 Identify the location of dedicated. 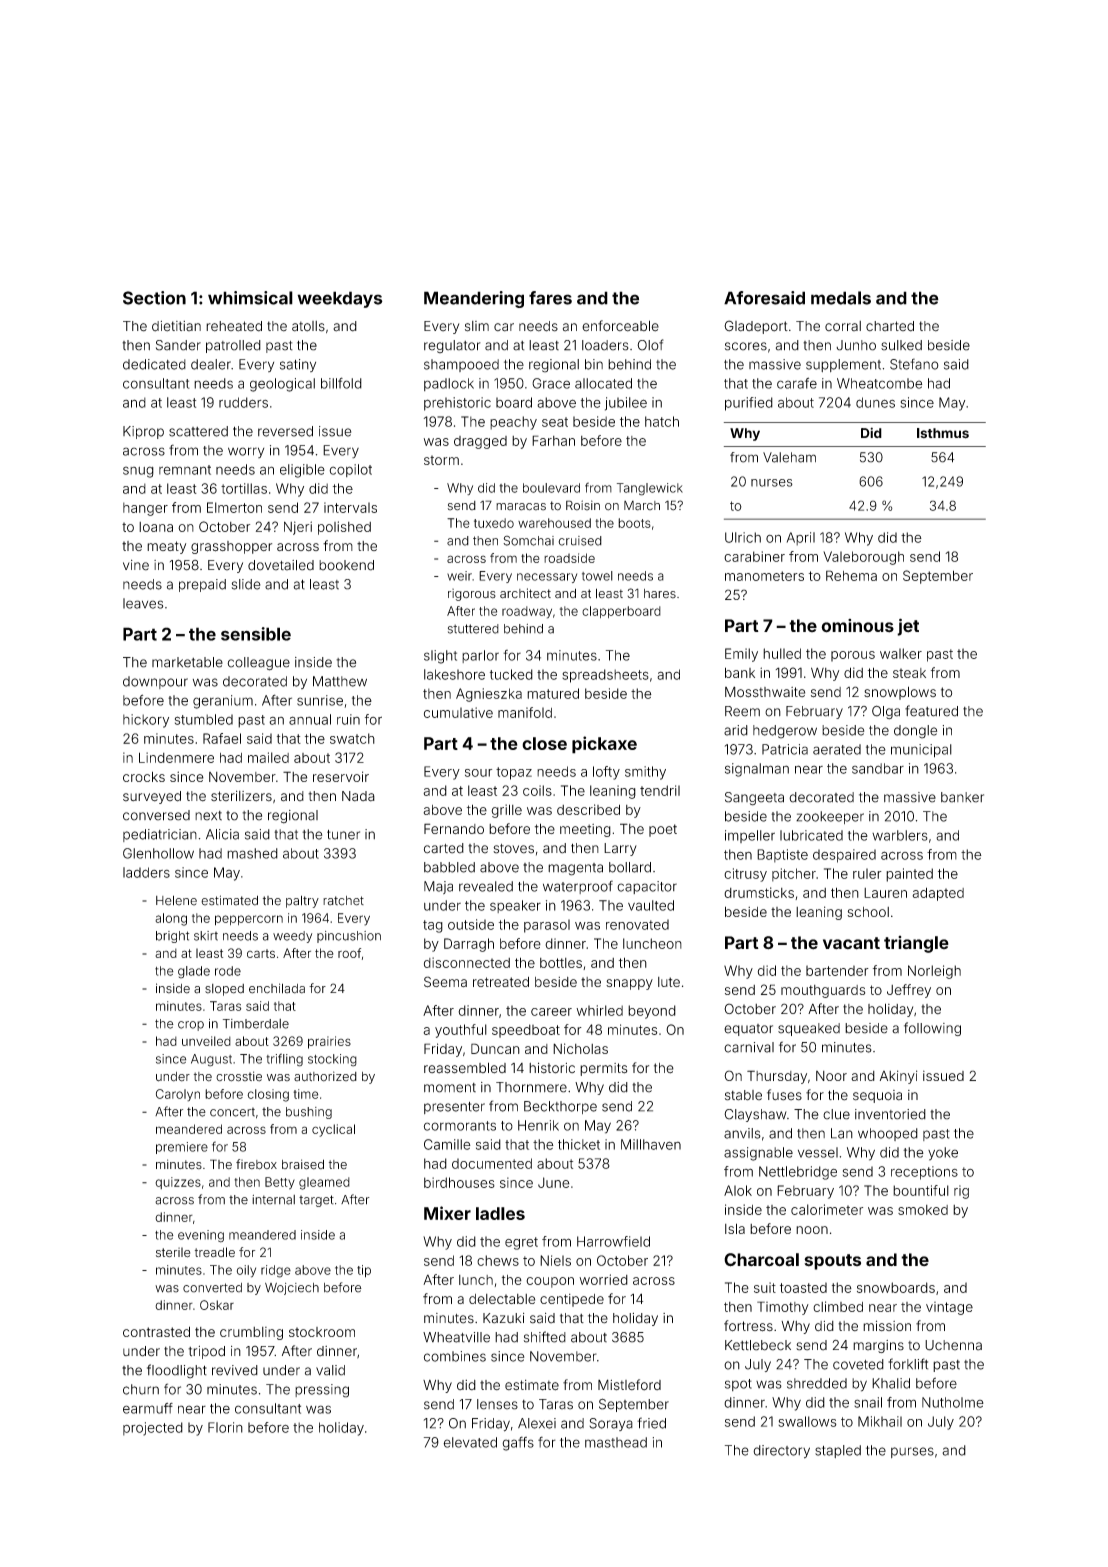
(154, 364).
